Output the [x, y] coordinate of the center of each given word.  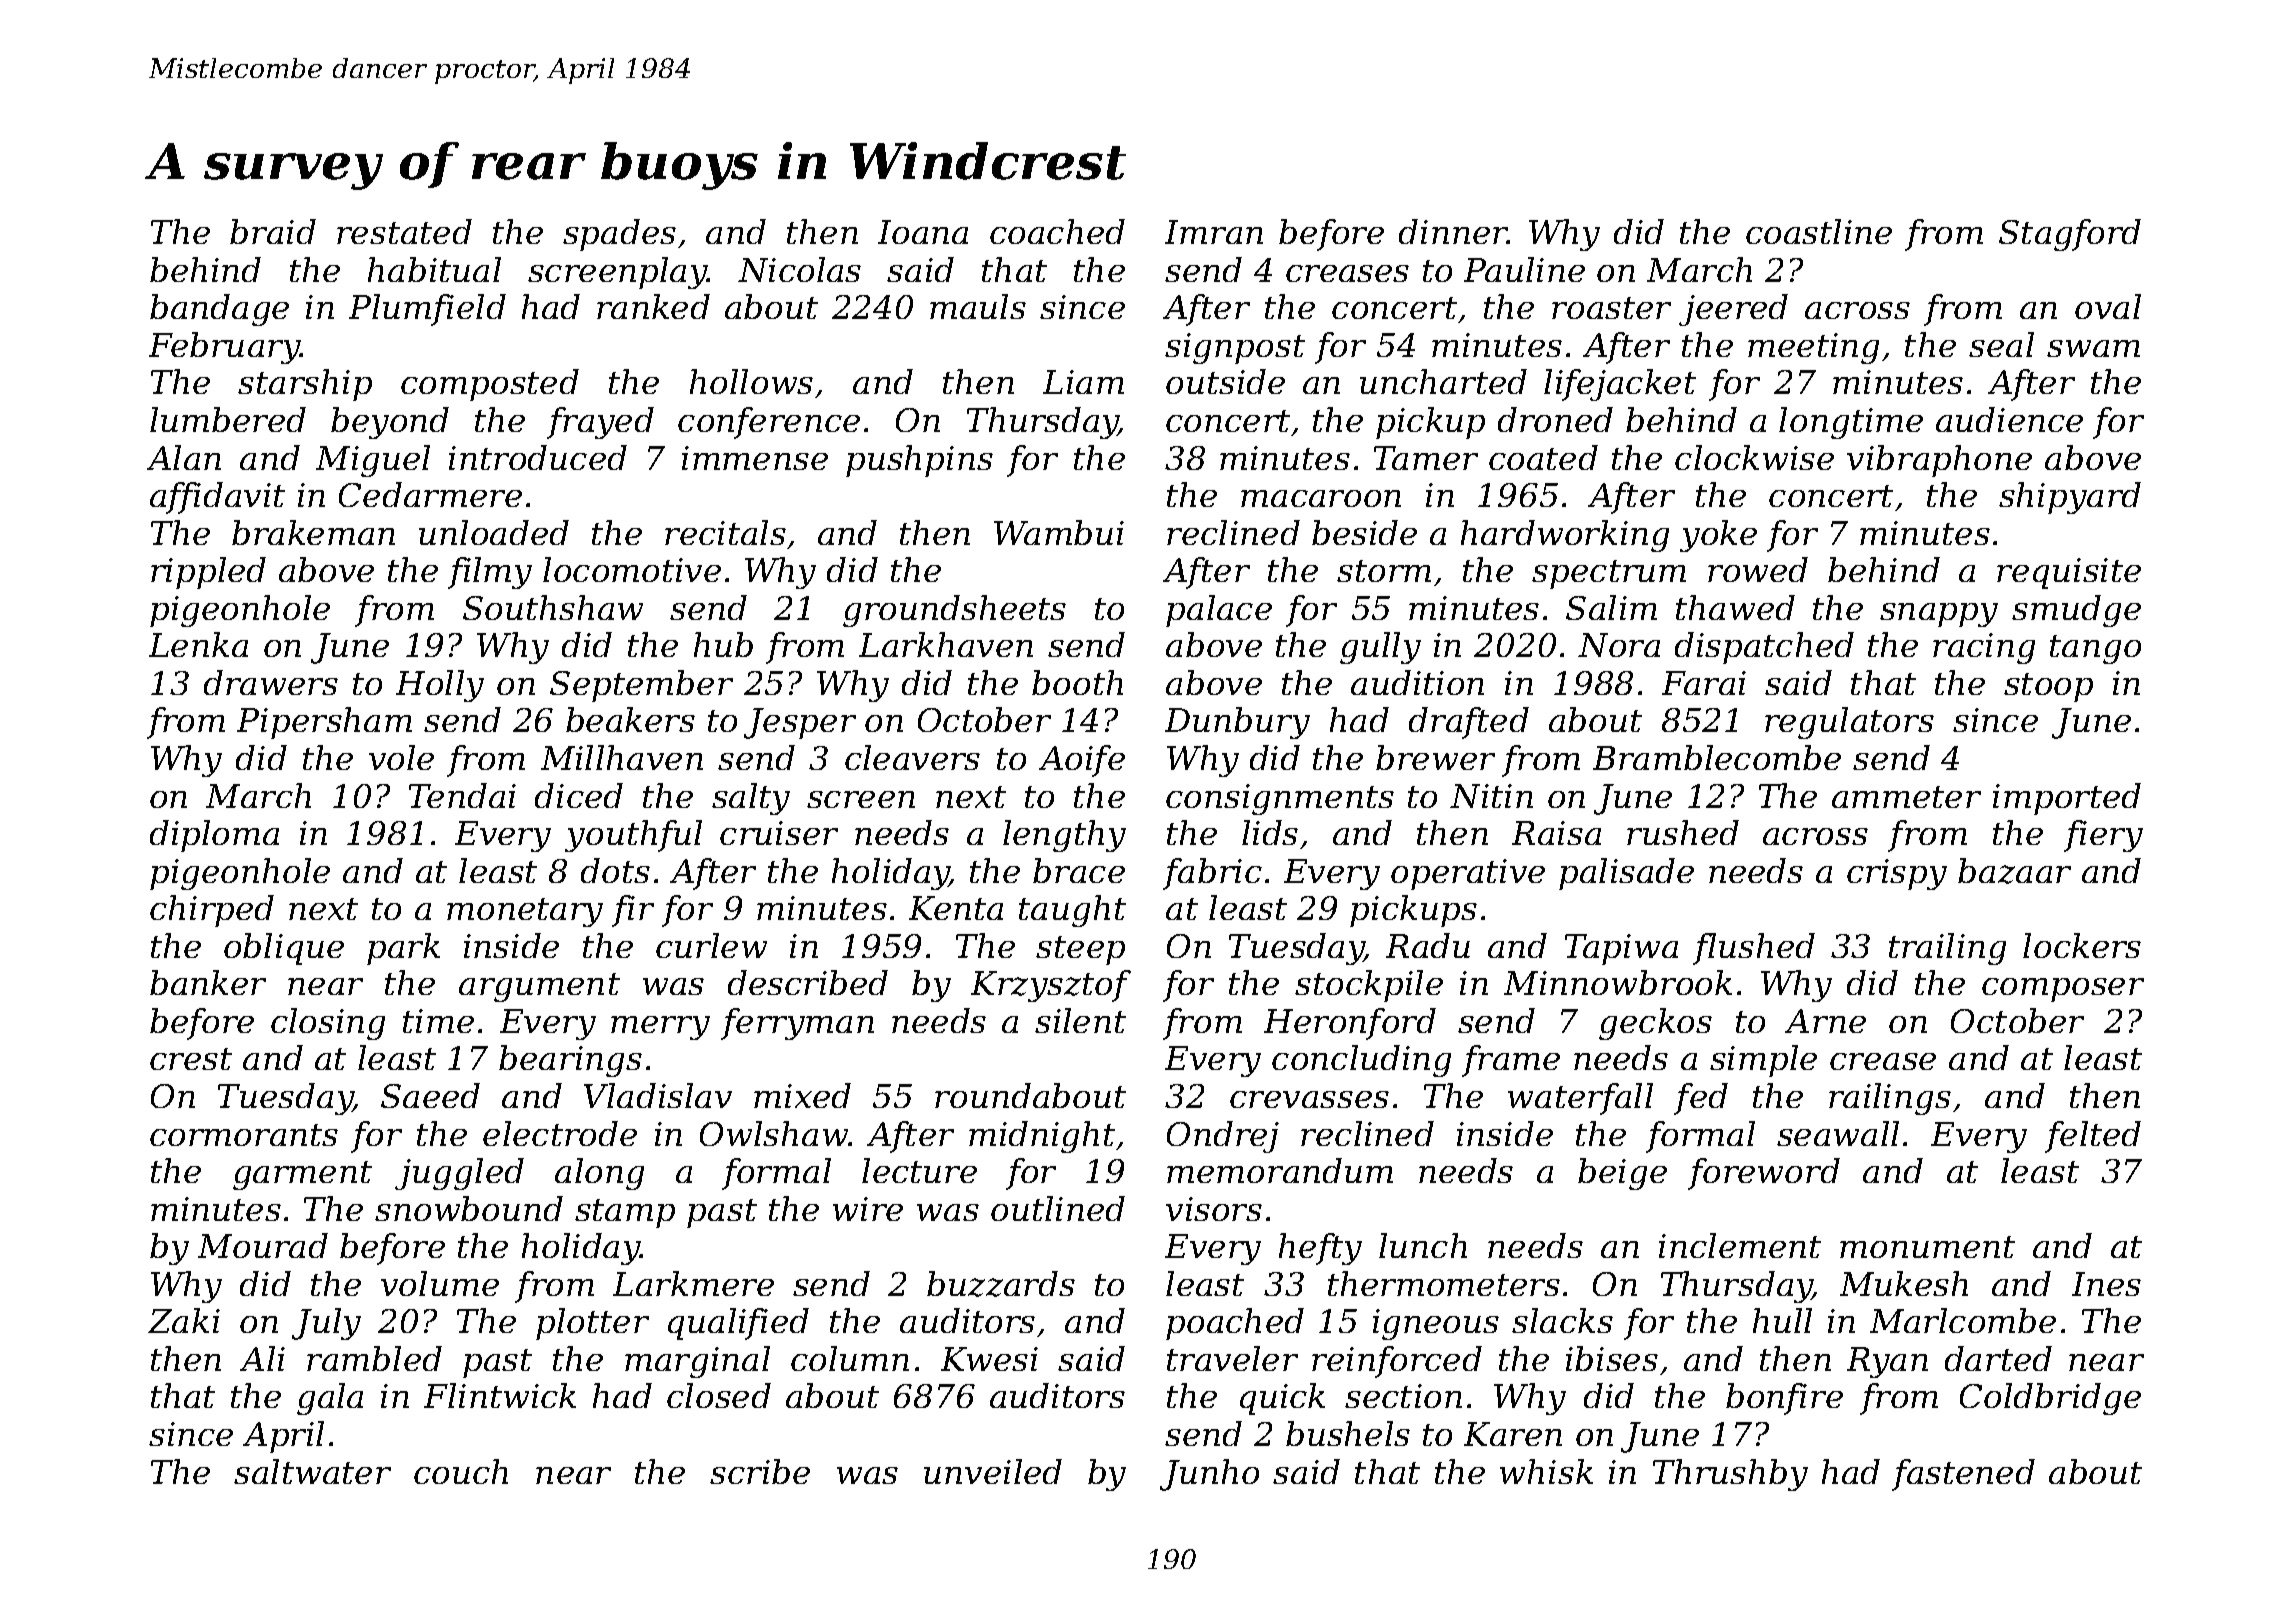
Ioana [923, 232]
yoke [1718, 536]
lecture [919, 1170]
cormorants [244, 1135]
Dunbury [1237, 723]
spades [619, 235]
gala [330, 1399]
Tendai [462, 795]
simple [1763, 1061]
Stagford [2070, 235]
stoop [2048, 687]
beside [1364, 532]
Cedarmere [430, 494]
